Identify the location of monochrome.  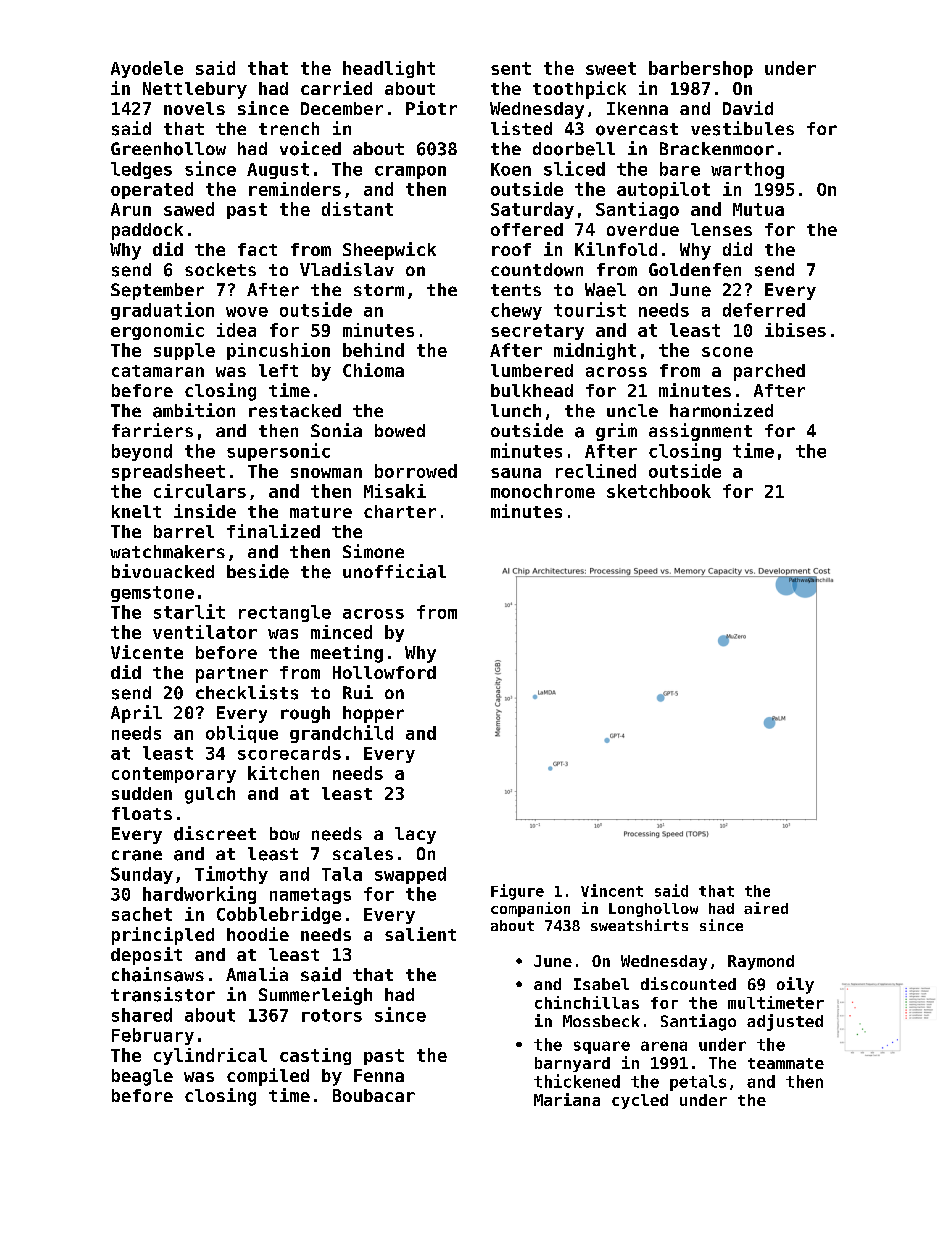
(543, 491).
